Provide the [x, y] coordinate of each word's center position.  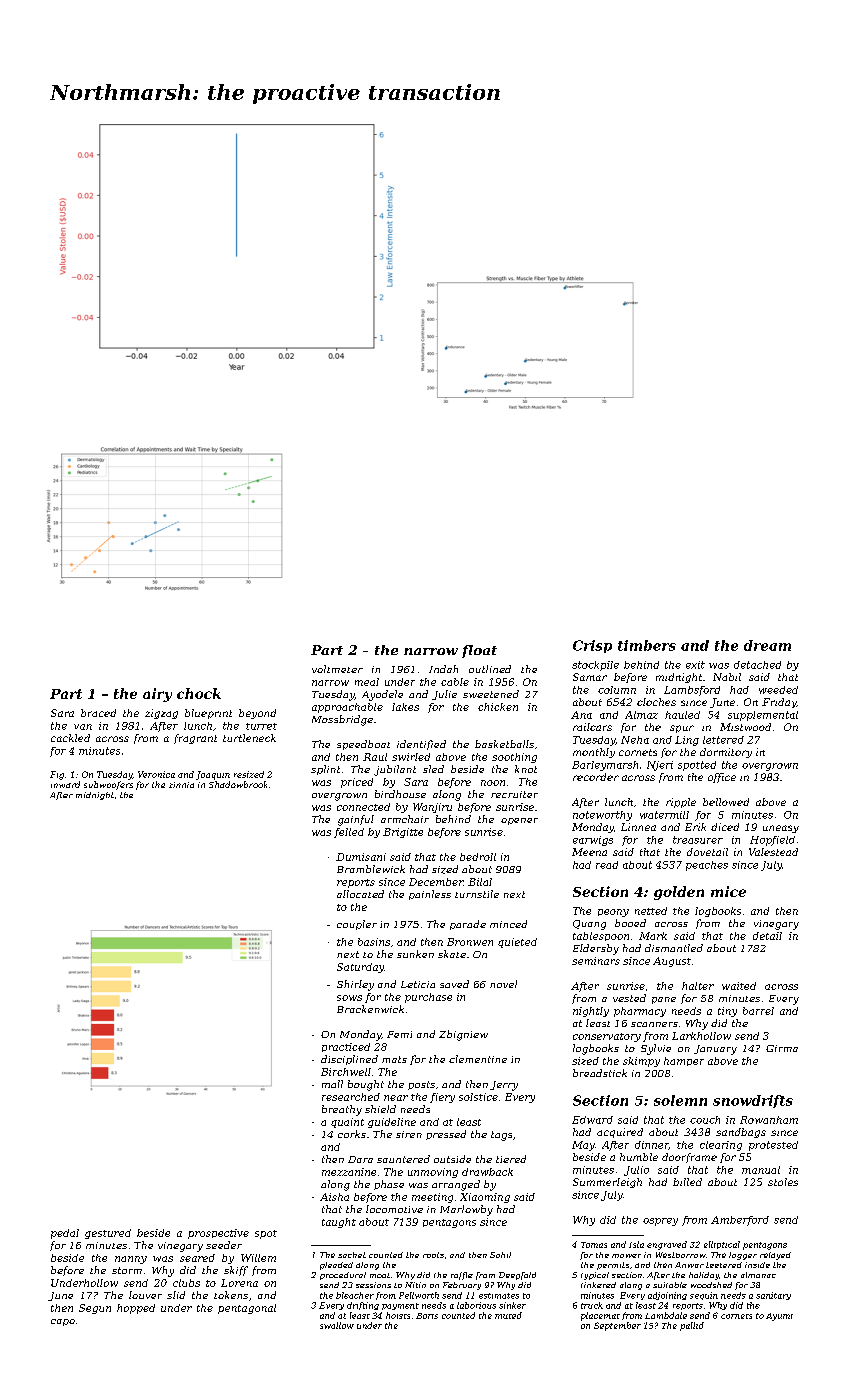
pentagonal [247, 1309]
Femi [399, 1034]
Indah [443, 669]
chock [199, 693]
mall [332, 1084]
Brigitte [403, 833]
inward [65, 784]
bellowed [726, 802]
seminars [596, 961]
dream [767, 645]
